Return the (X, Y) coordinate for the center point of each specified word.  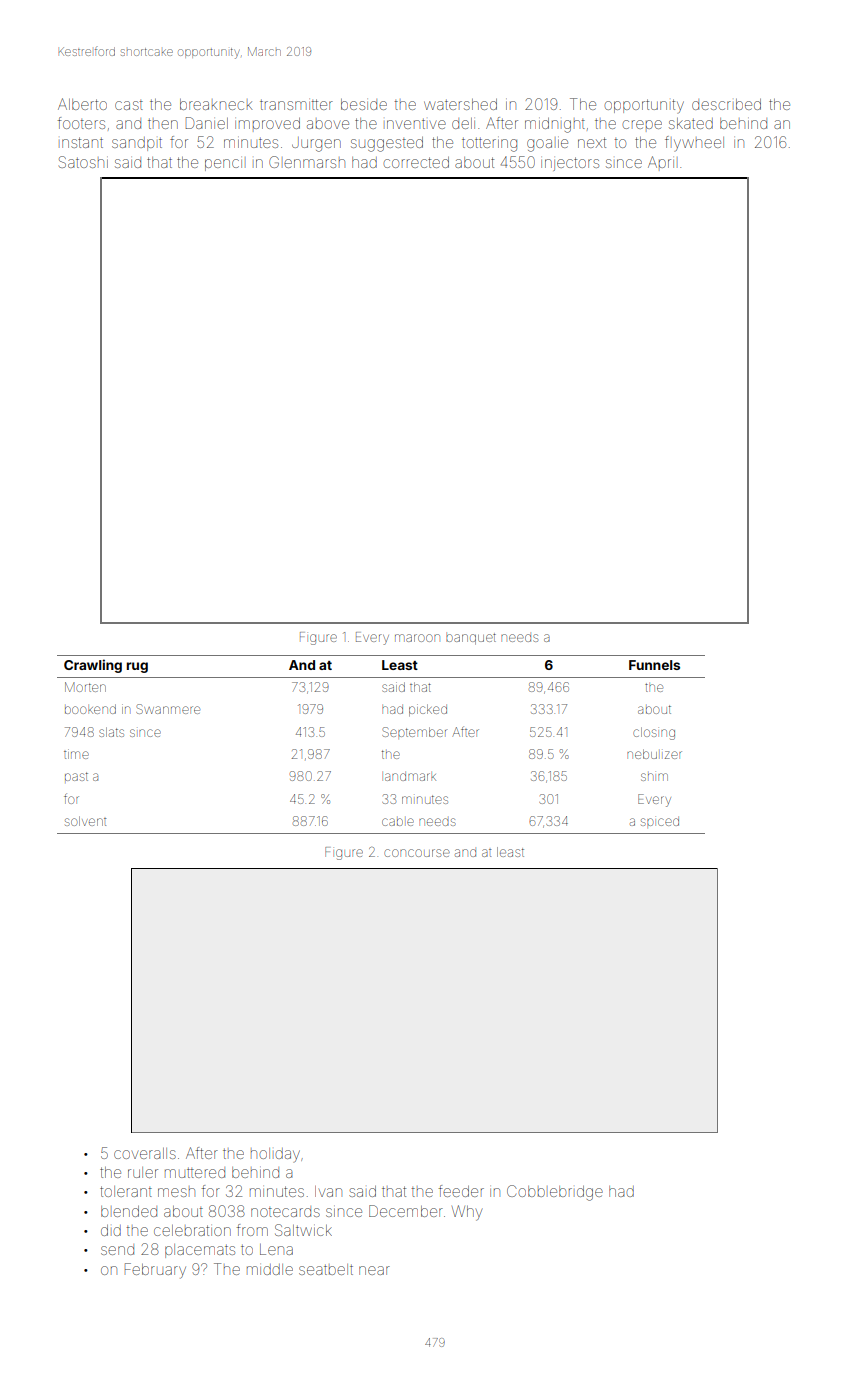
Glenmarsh (307, 162)
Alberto (82, 104)
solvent (85, 821)
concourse (417, 853)
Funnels (654, 665)
